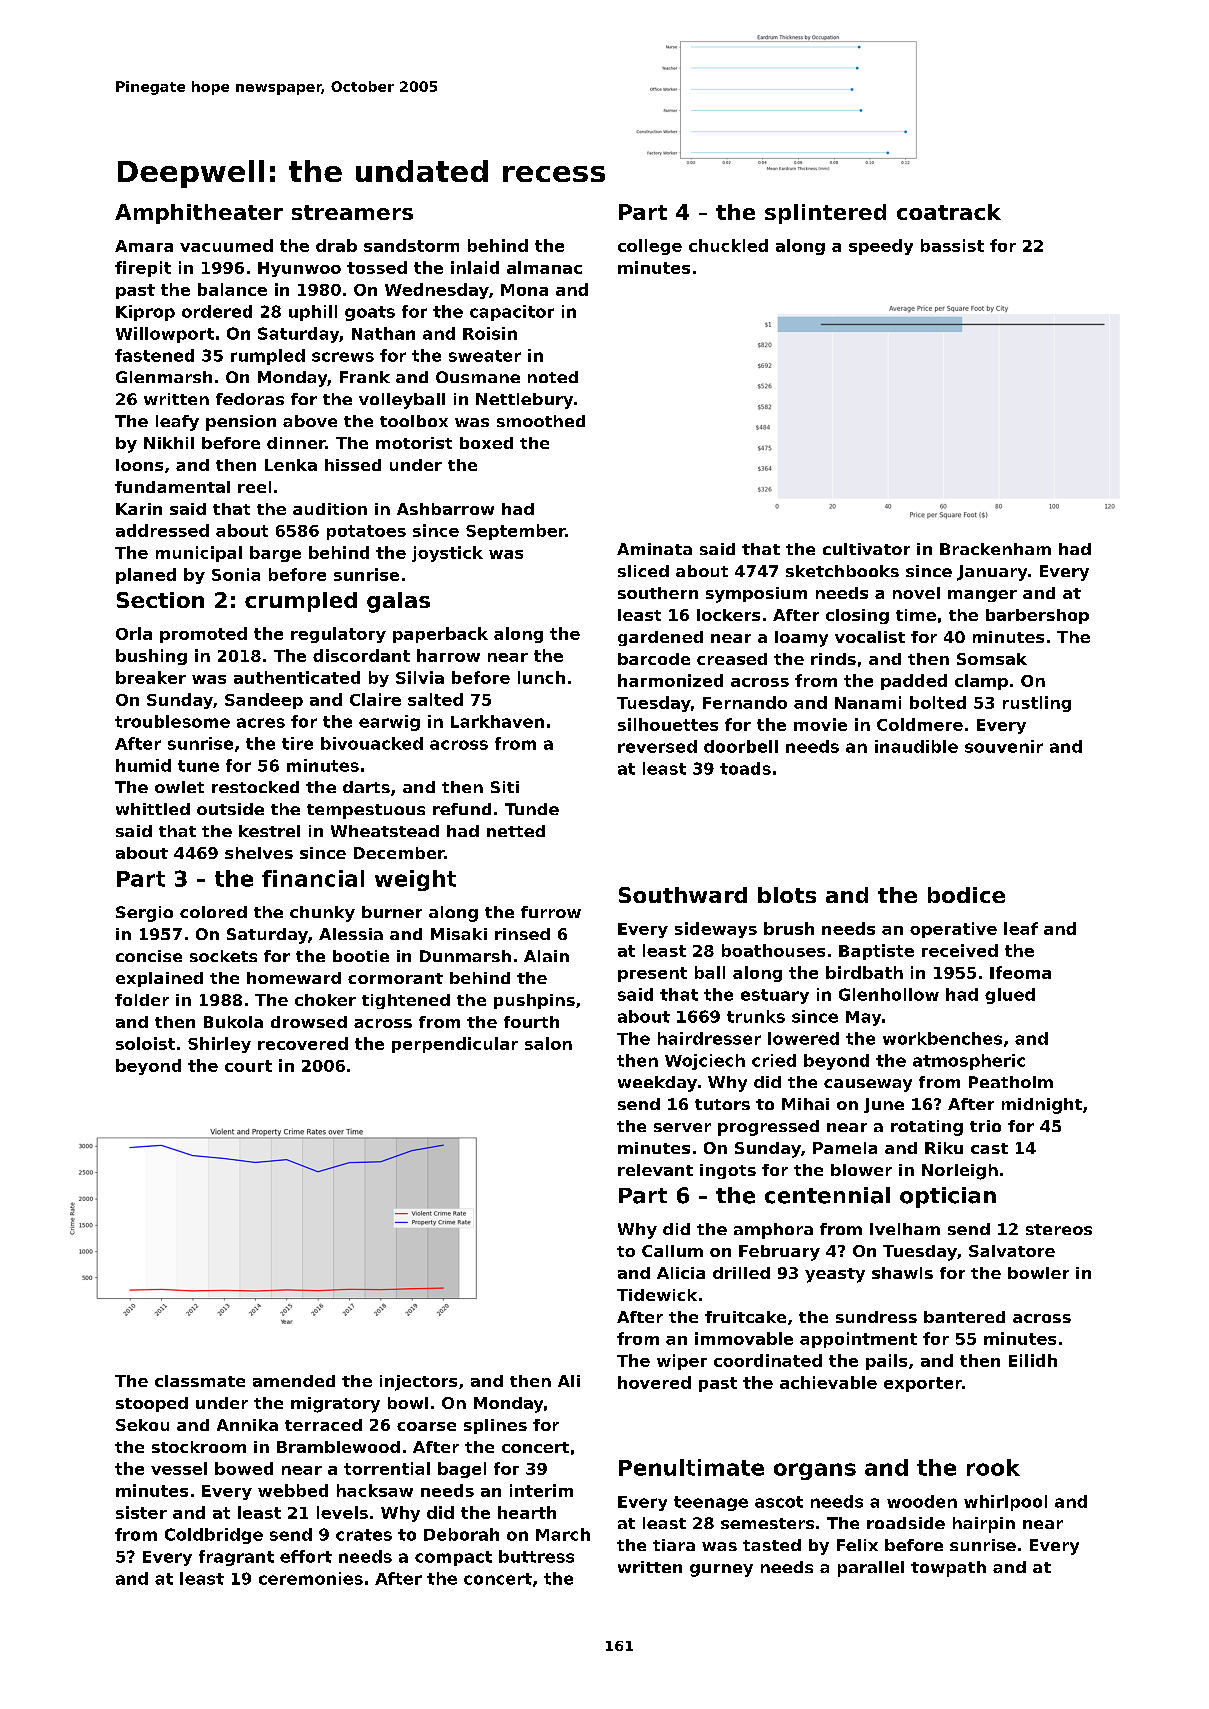 The width and height of the screenshot is (1209, 1709). Describe the element at coordinates (952, 245) in the screenshot. I see `bassist` at that location.
